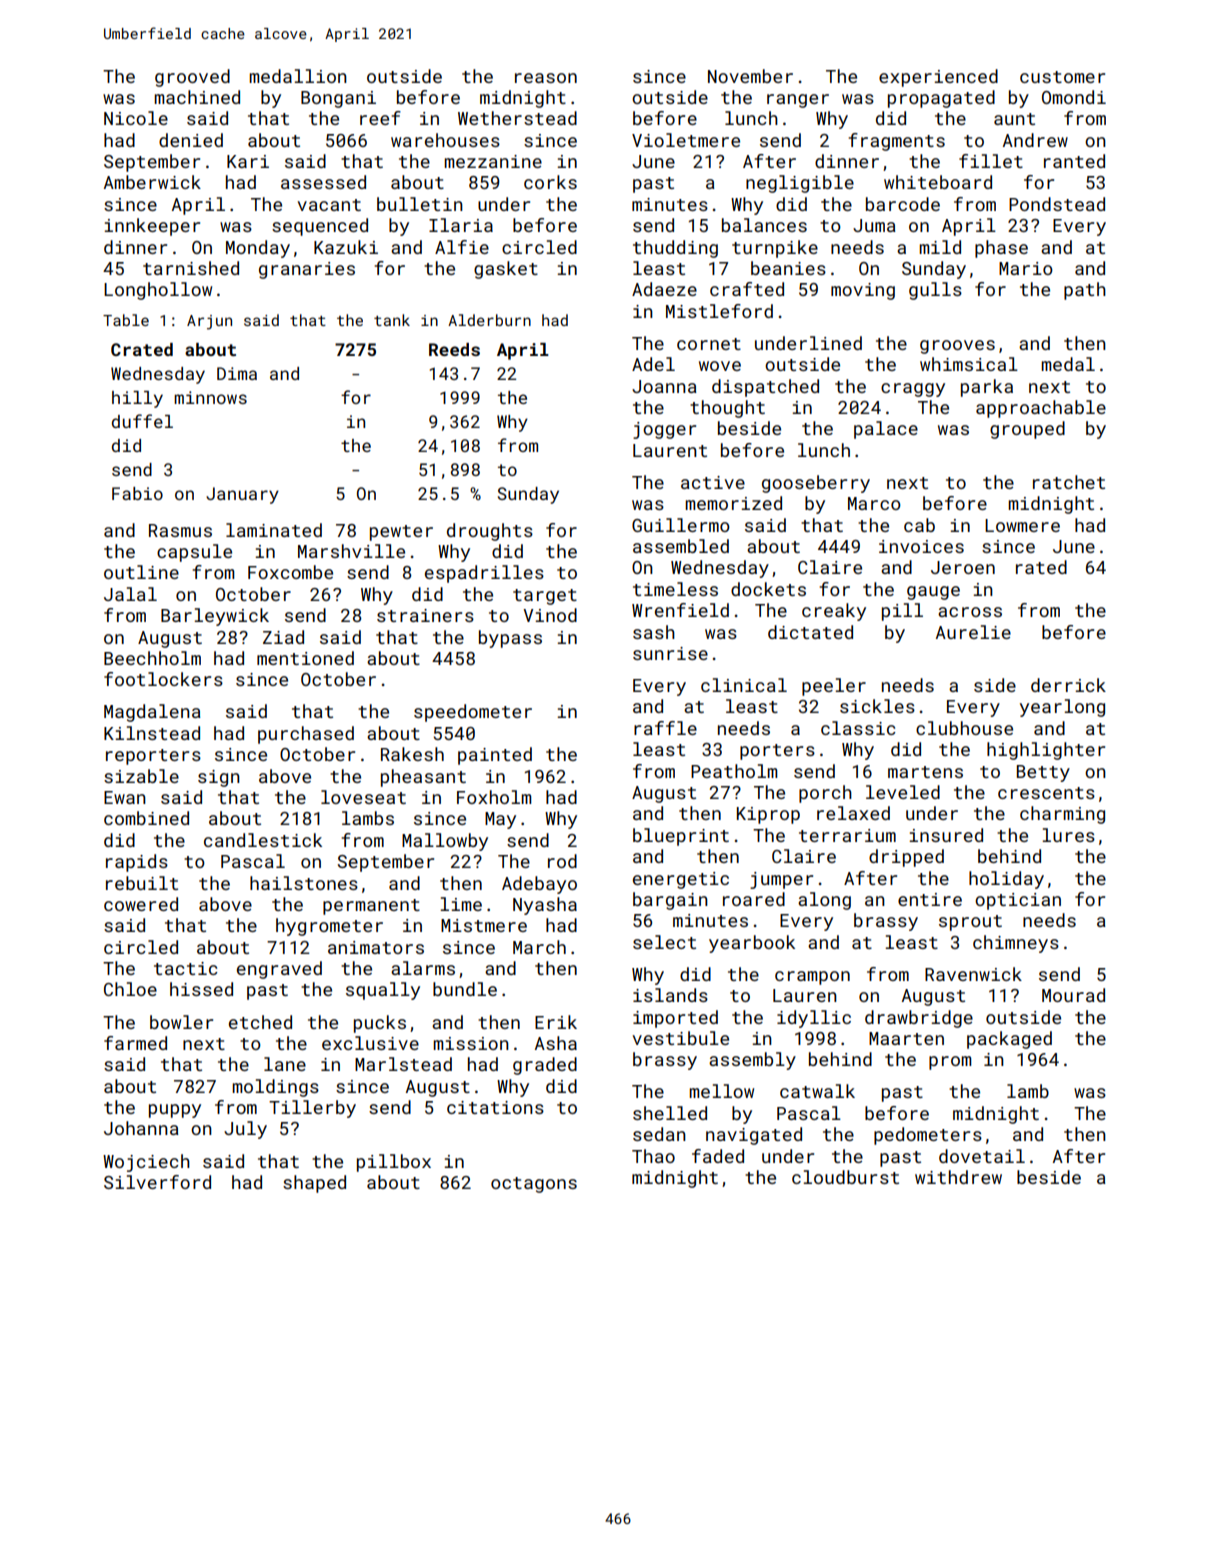 This image has height=1565, width=1210. Describe the element at coordinates (973, 632) in the image. I see `Aurelie` at that location.
